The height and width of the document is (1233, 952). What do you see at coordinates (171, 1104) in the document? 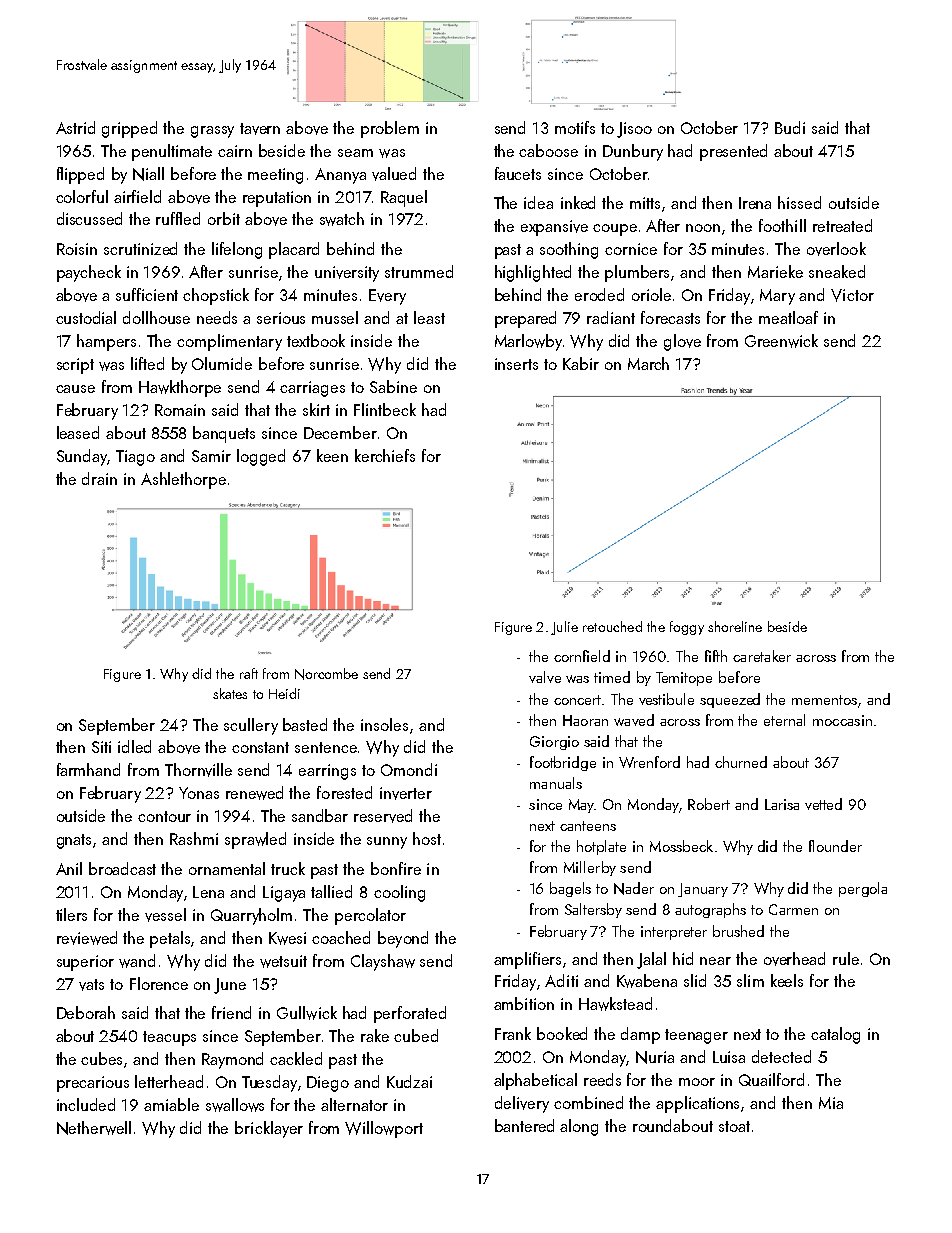
I see `amiable` at bounding box center [171, 1104].
